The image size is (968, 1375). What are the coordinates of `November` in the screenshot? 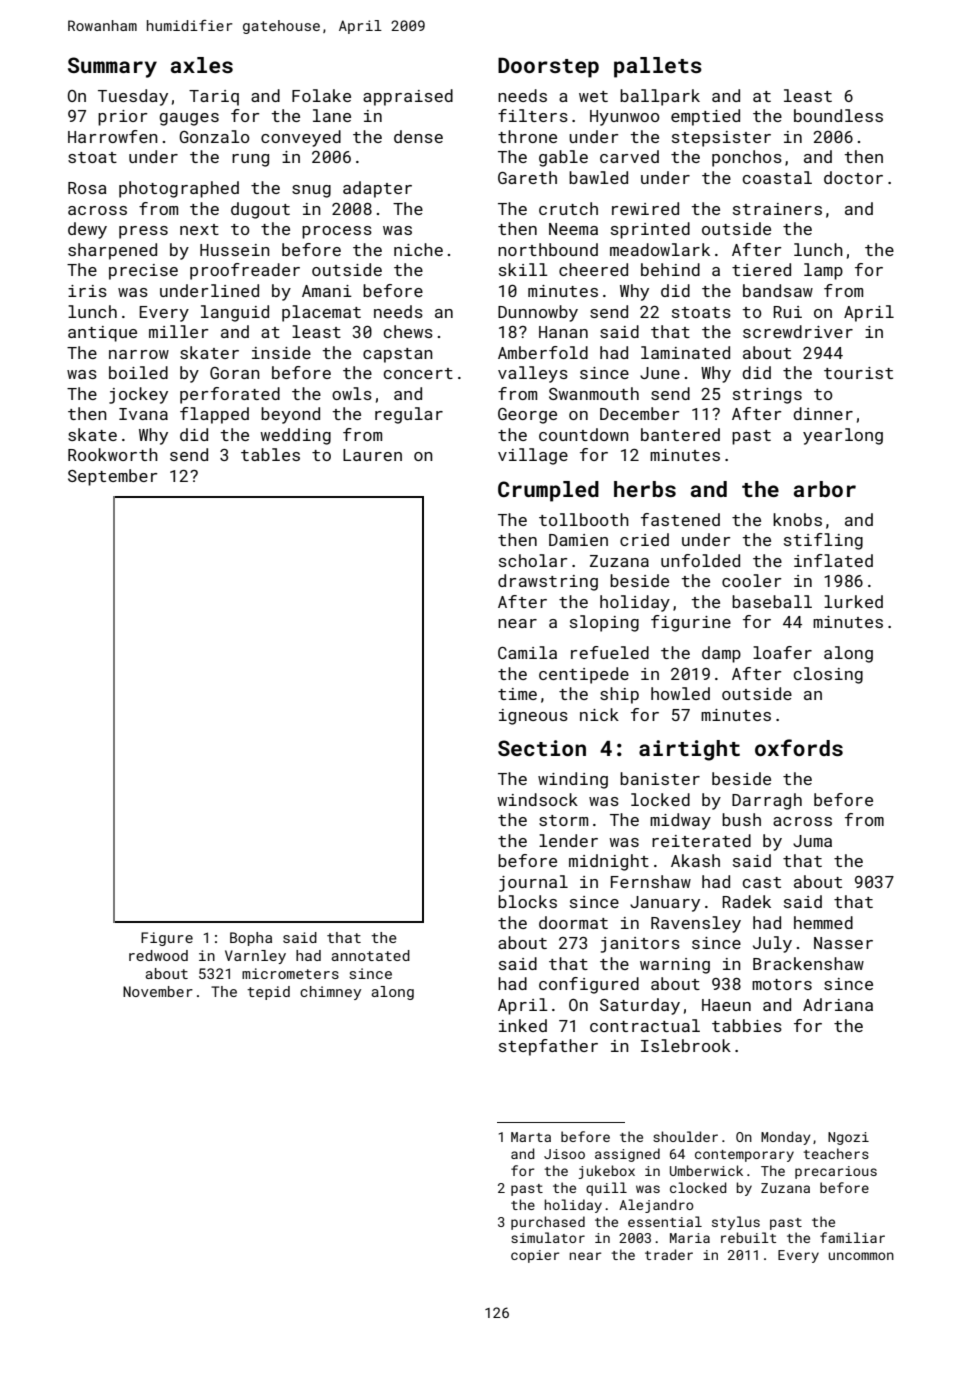 It's located at (158, 991).
